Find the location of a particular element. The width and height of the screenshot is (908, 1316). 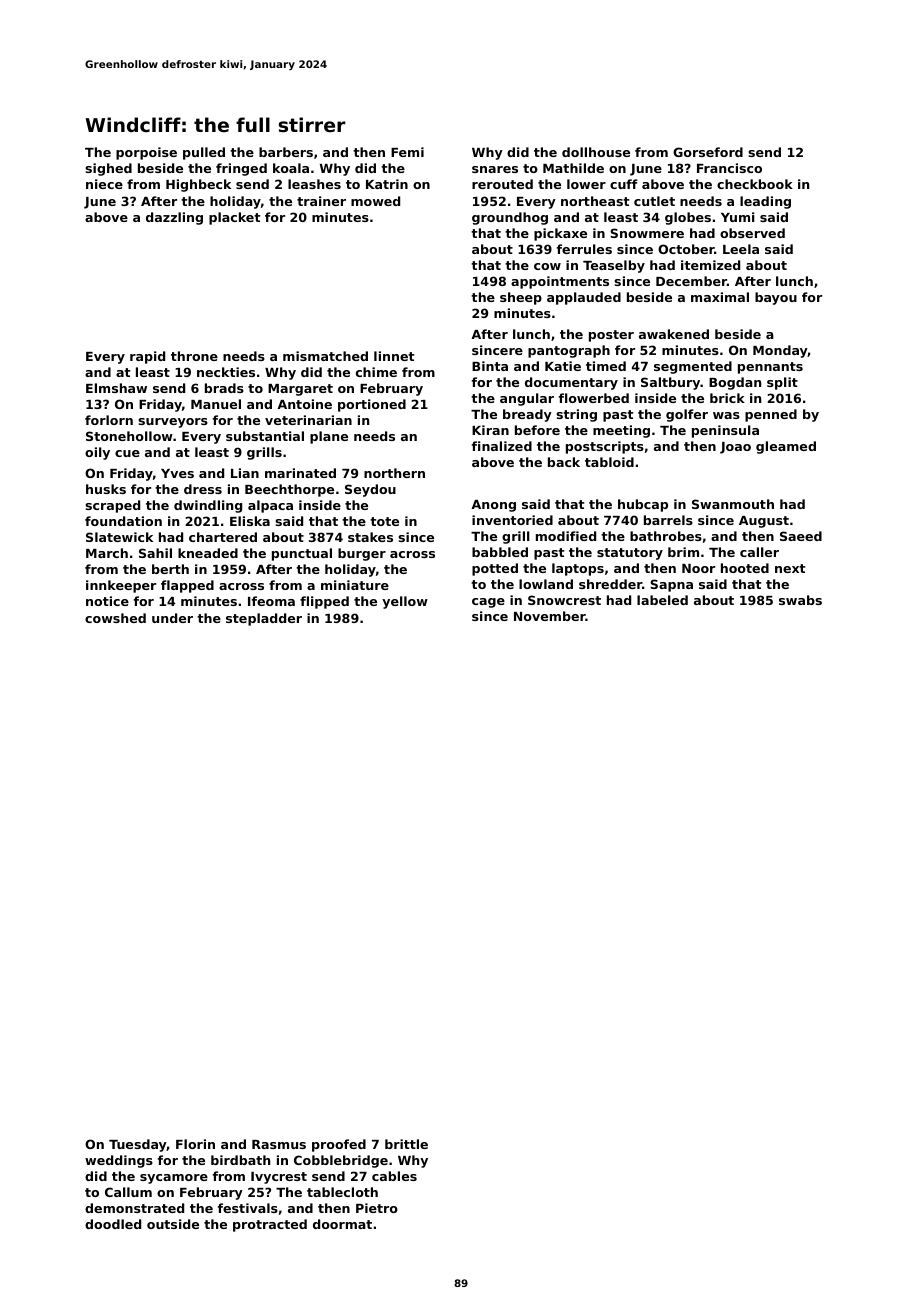

Rasmus is located at coordinates (279, 1144).
